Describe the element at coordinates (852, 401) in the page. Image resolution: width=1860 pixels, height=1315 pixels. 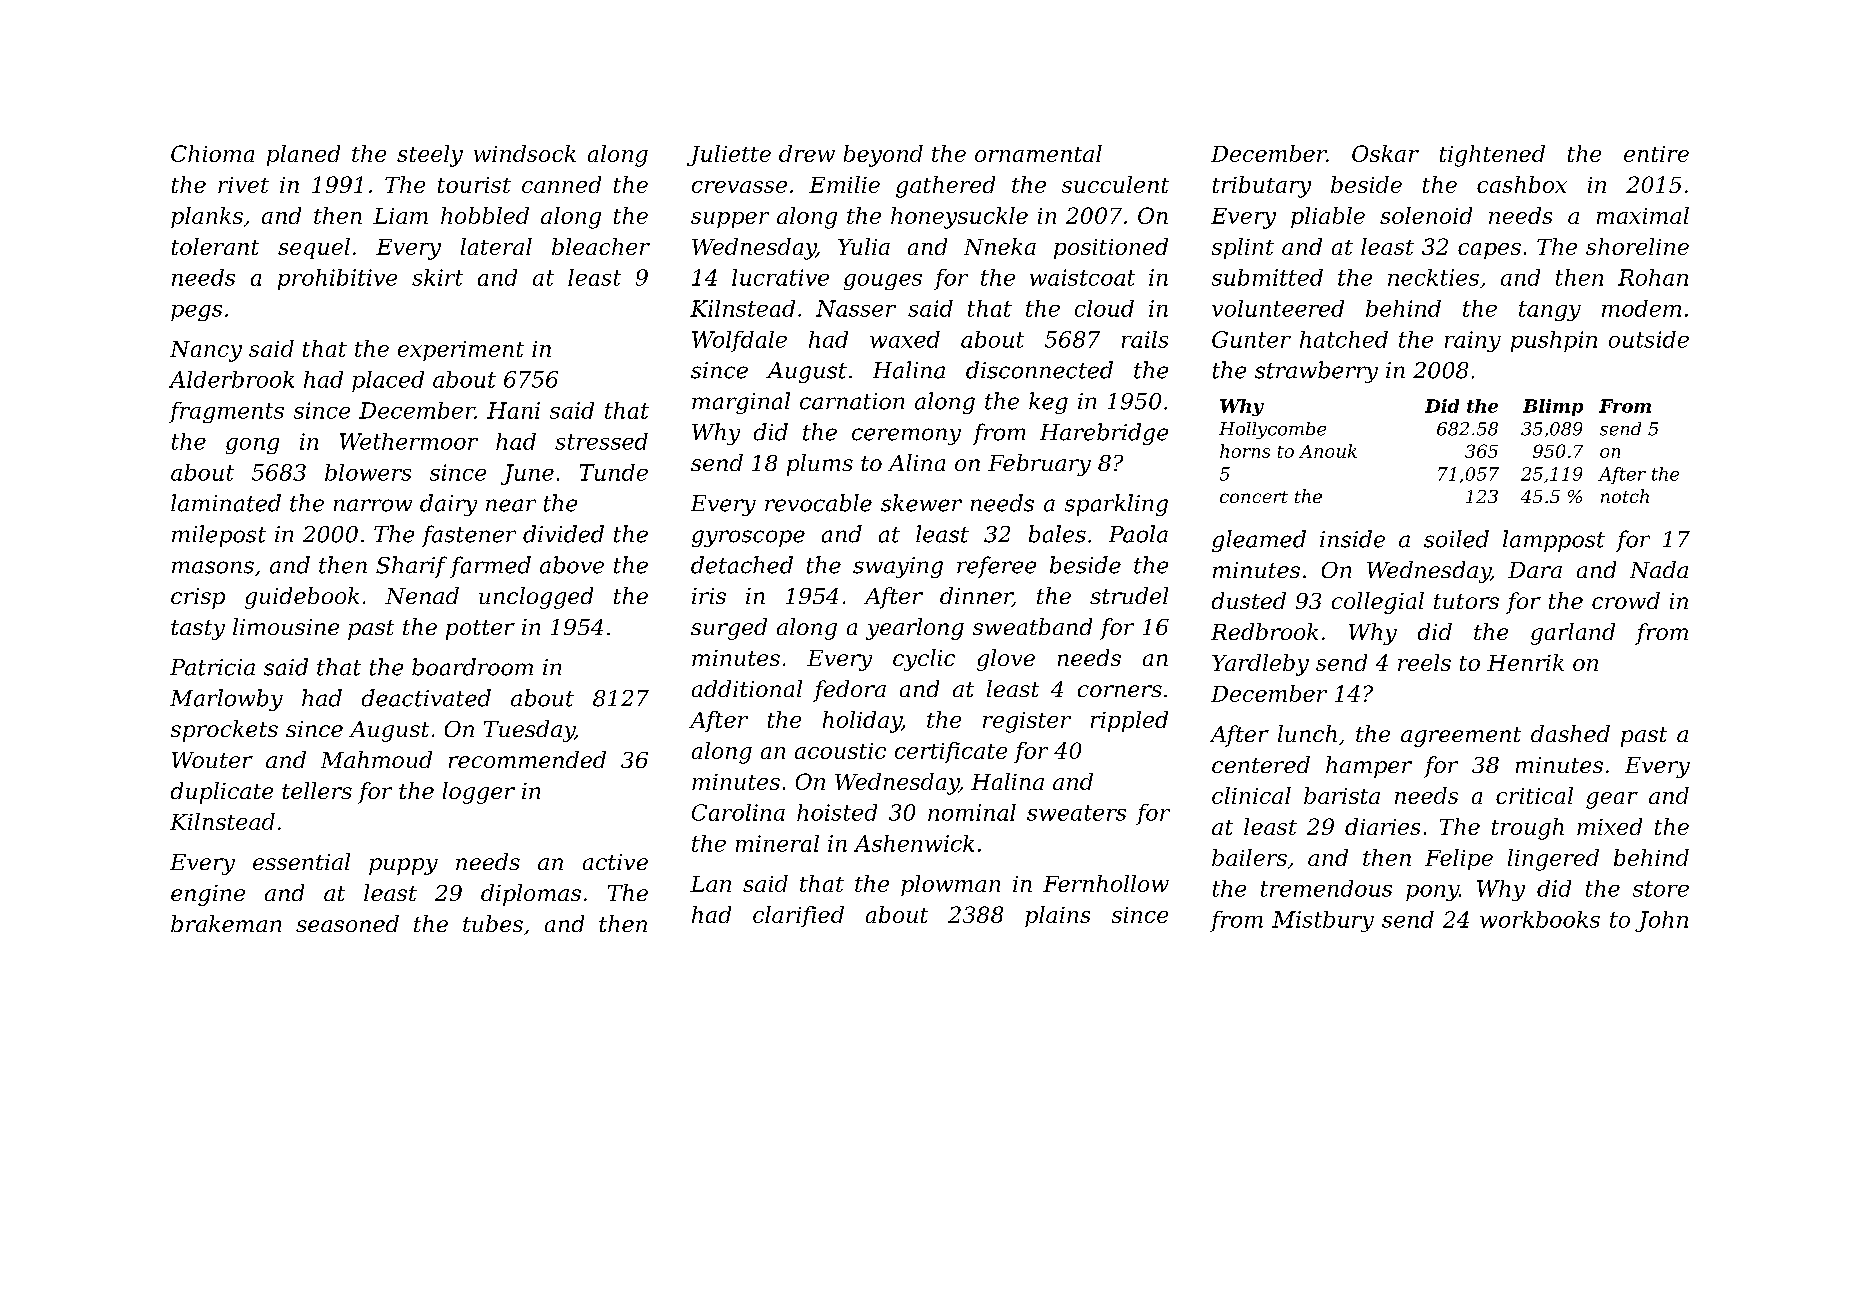
I see `carnation` at that location.
